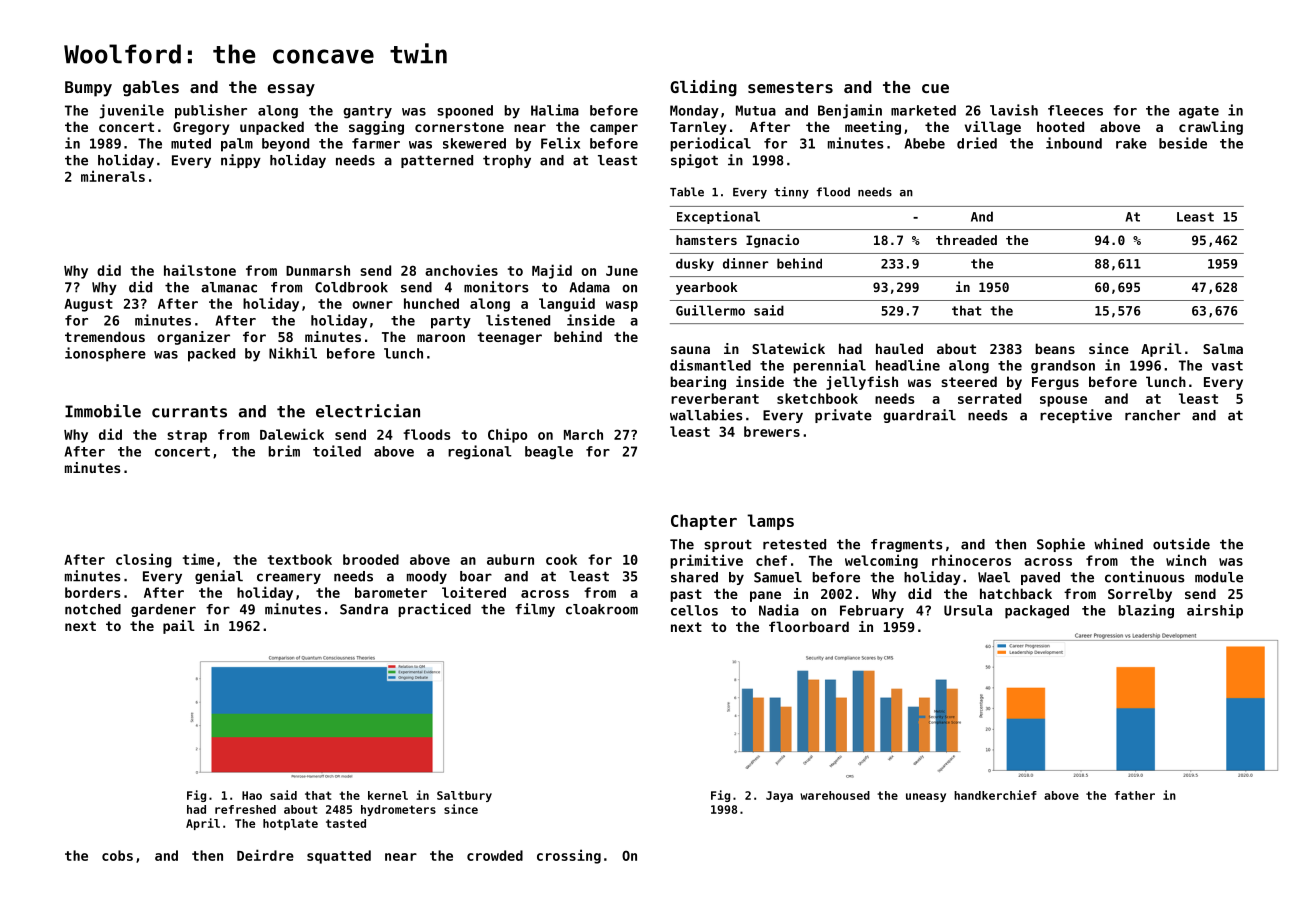 The image size is (1308, 924). What do you see at coordinates (252, 795) in the document?
I see `Hao` at bounding box center [252, 795].
